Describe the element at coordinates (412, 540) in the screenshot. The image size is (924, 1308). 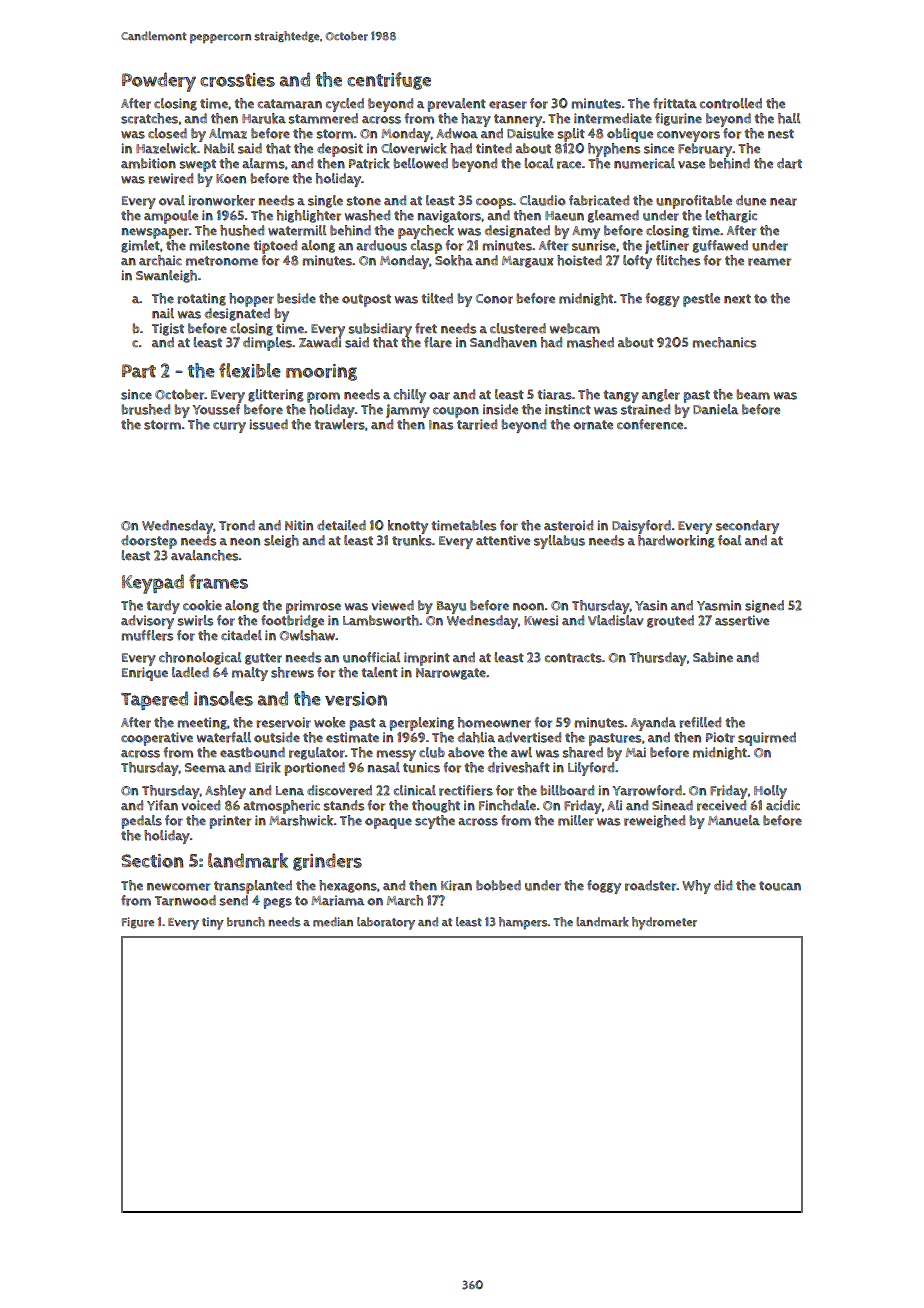
I see `trunks` at that location.
